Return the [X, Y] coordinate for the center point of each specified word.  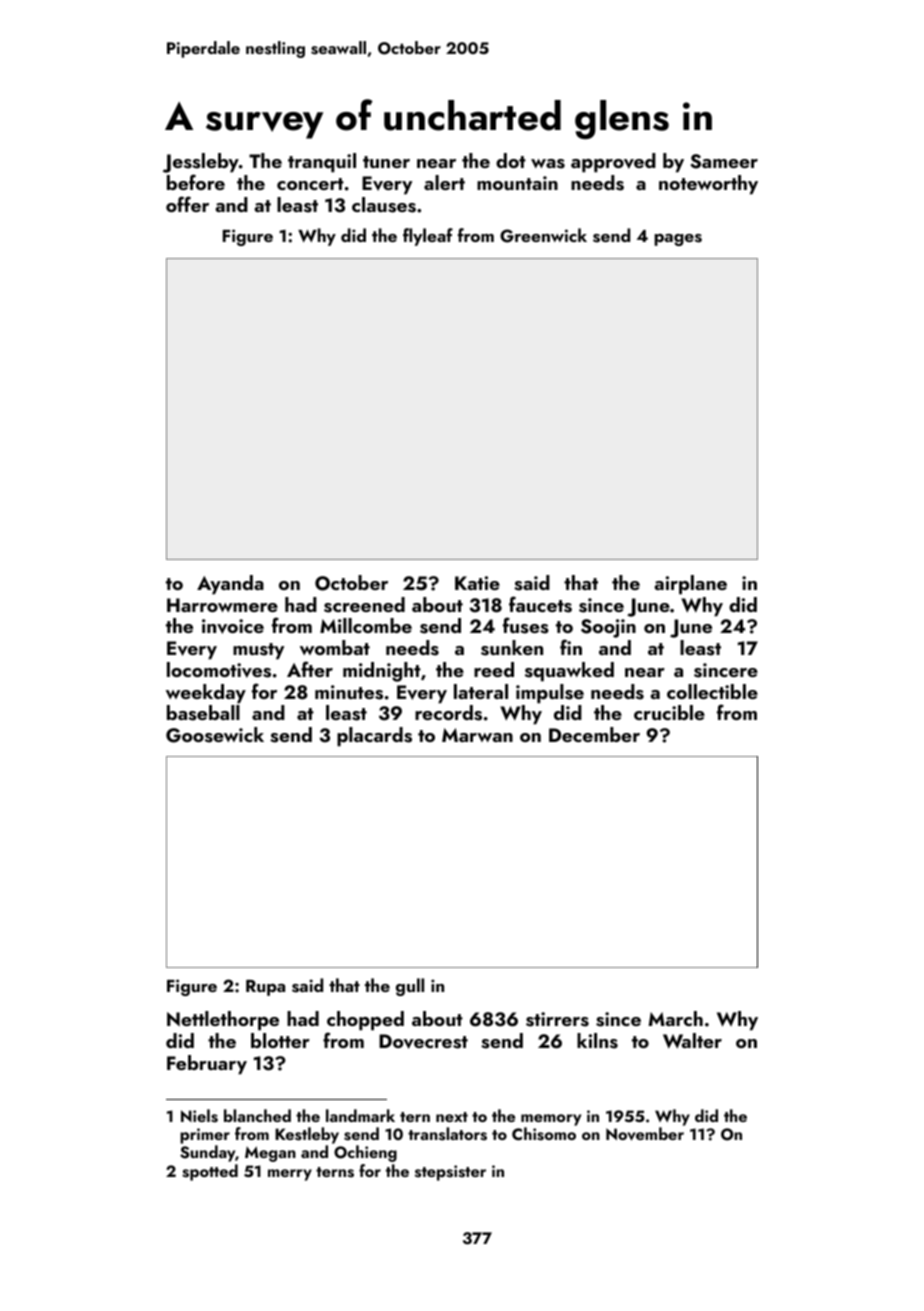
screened [364, 605]
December [594, 734]
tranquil [322, 163]
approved [613, 163]
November [645, 1134]
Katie [477, 583]
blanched [257, 1115]
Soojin [608, 628]
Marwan [477, 735]
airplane [690, 585]
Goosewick [215, 735]
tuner [386, 162]
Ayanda [230, 585]
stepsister [450, 1173]
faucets [540, 604]
